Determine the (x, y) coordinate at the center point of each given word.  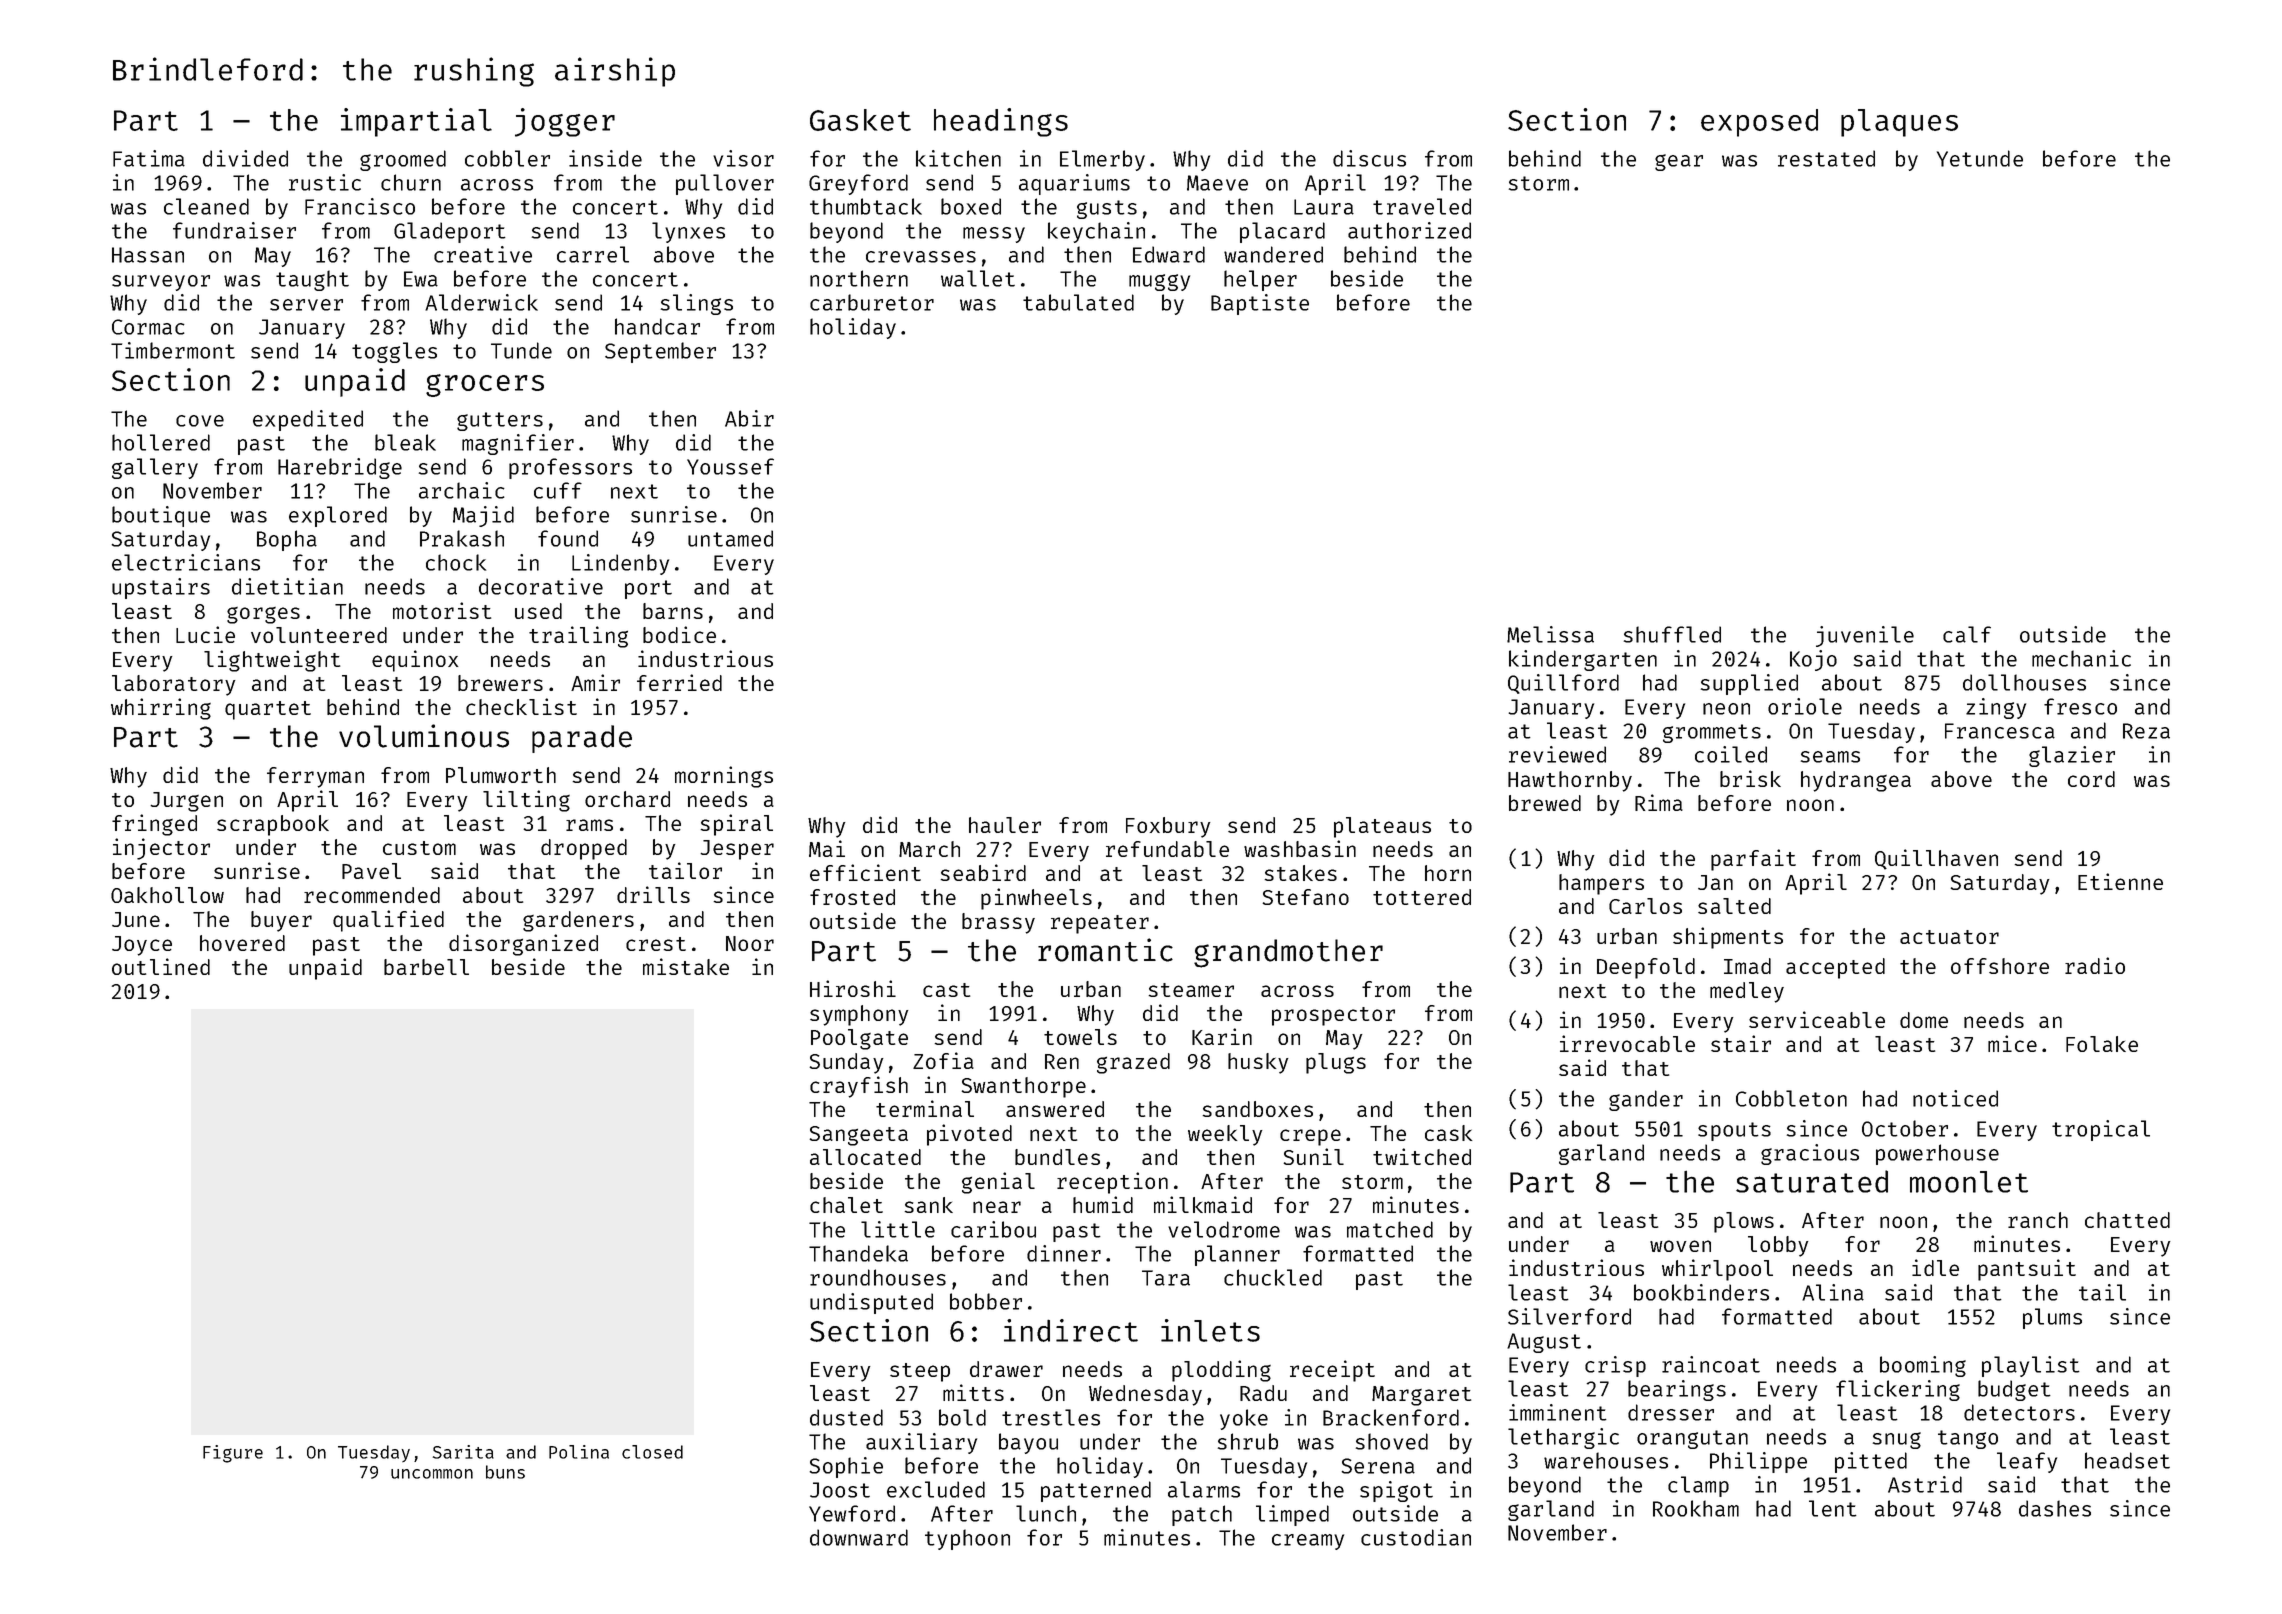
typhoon (967, 1539)
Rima (1659, 802)
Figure (233, 1454)
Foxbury (1168, 827)
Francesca (2000, 731)
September (660, 352)
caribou (993, 1229)
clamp (1698, 1486)
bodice (679, 634)
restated (1826, 158)
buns (505, 1472)
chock (456, 562)
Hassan (148, 255)
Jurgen (186, 802)
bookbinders (1701, 1292)
